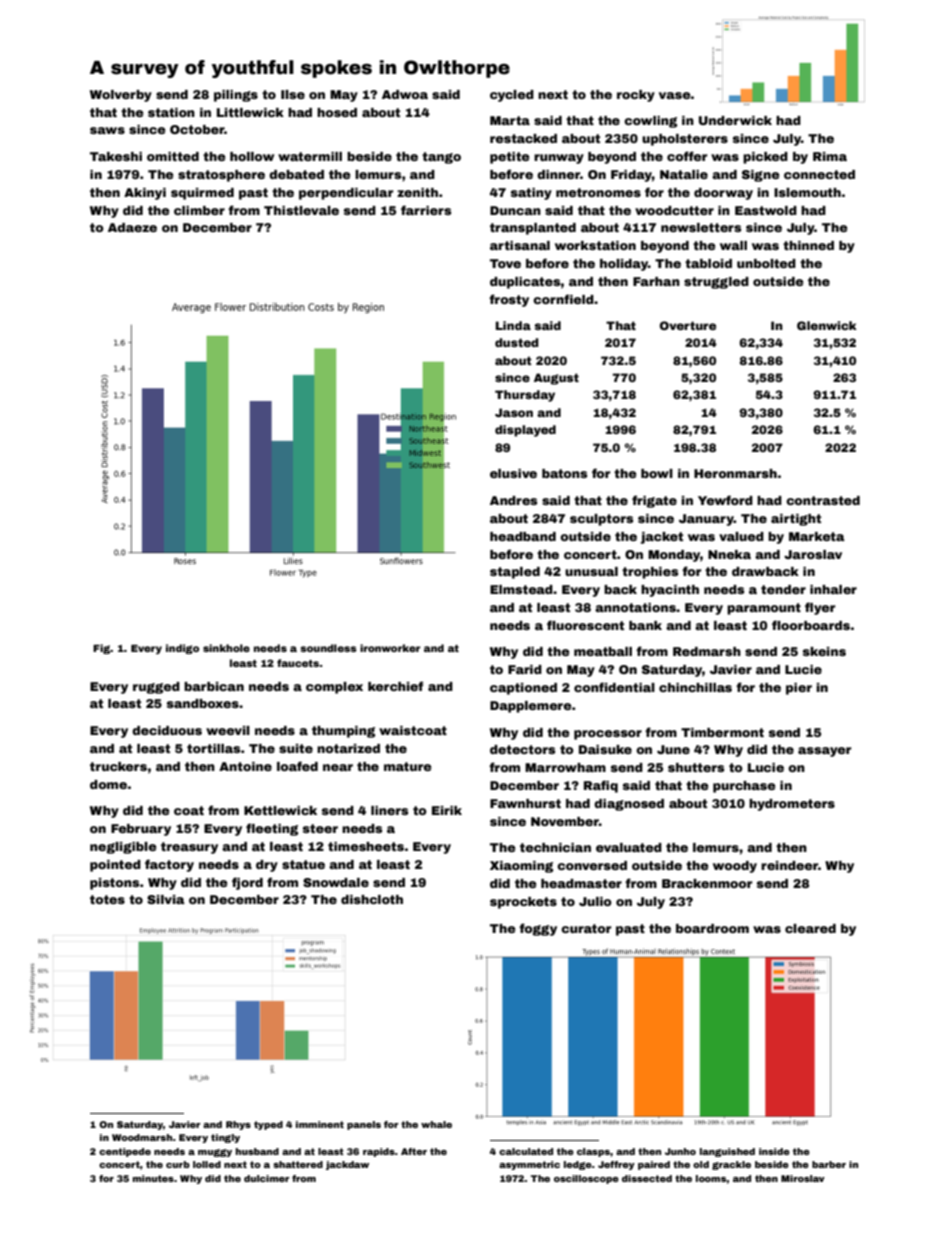 The width and height of the screenshot is (952, 1233). I want to click on Miroslav, so click(803, 1178).
